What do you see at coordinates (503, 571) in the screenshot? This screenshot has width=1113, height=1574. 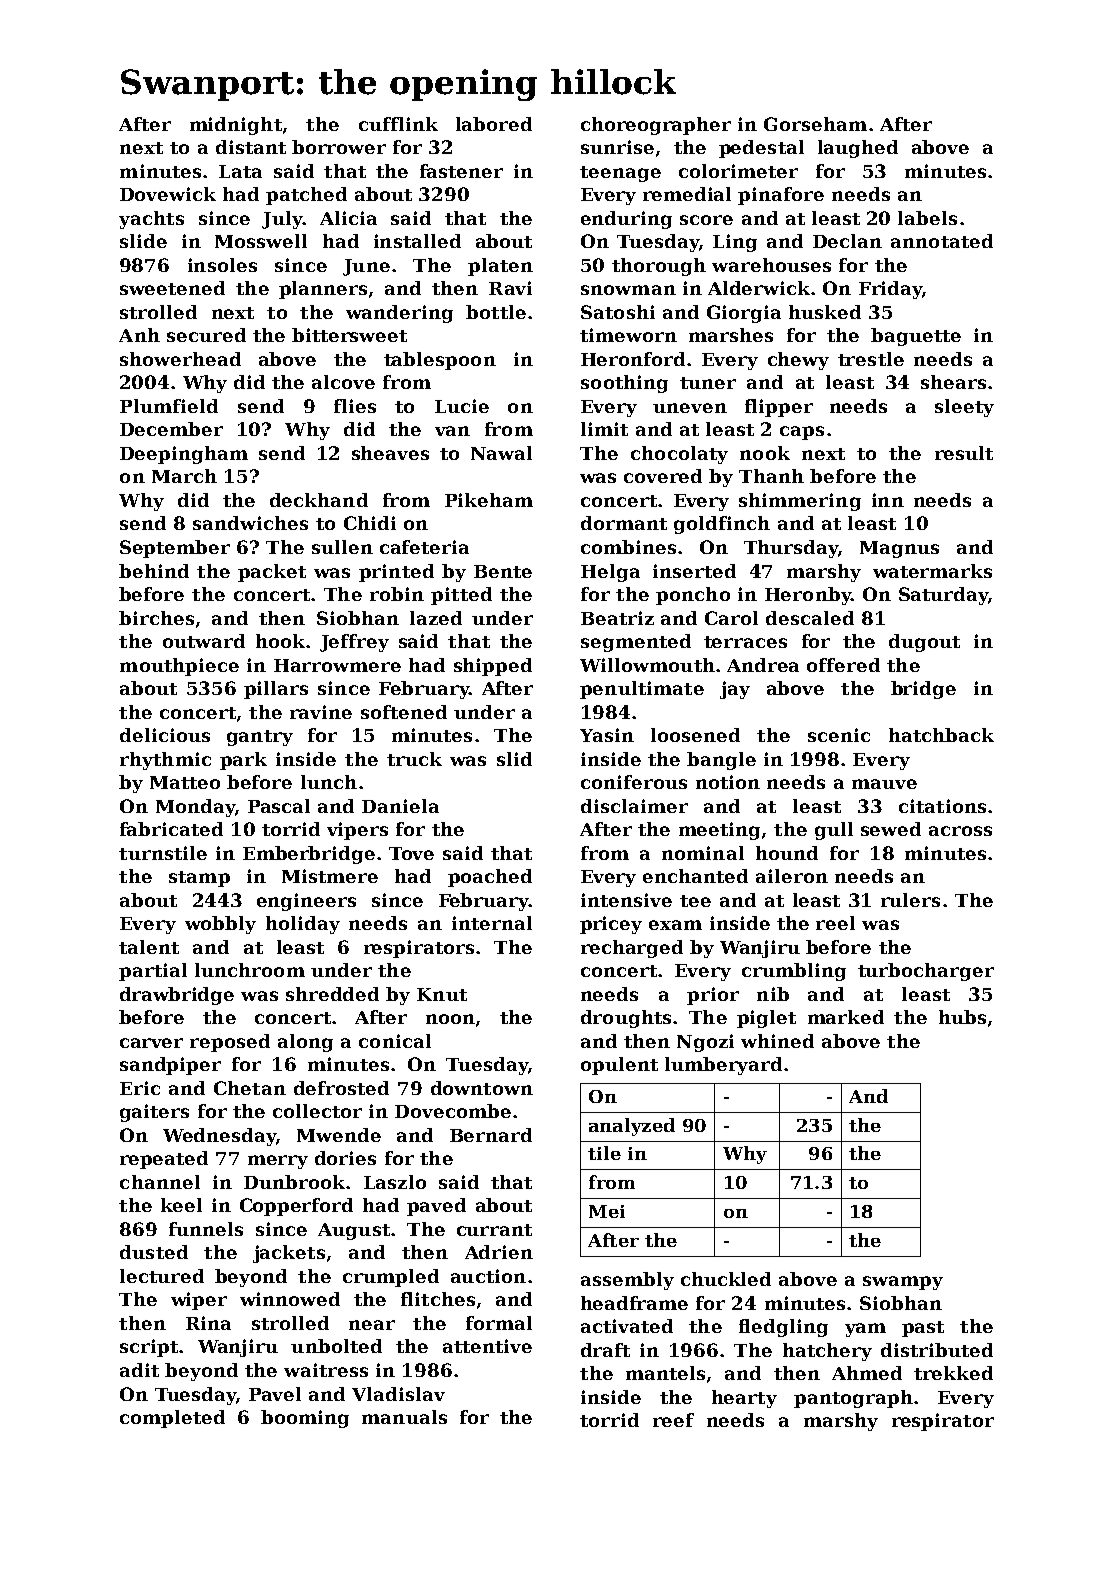 I see `Bente` at bounding box center [503, 571].
